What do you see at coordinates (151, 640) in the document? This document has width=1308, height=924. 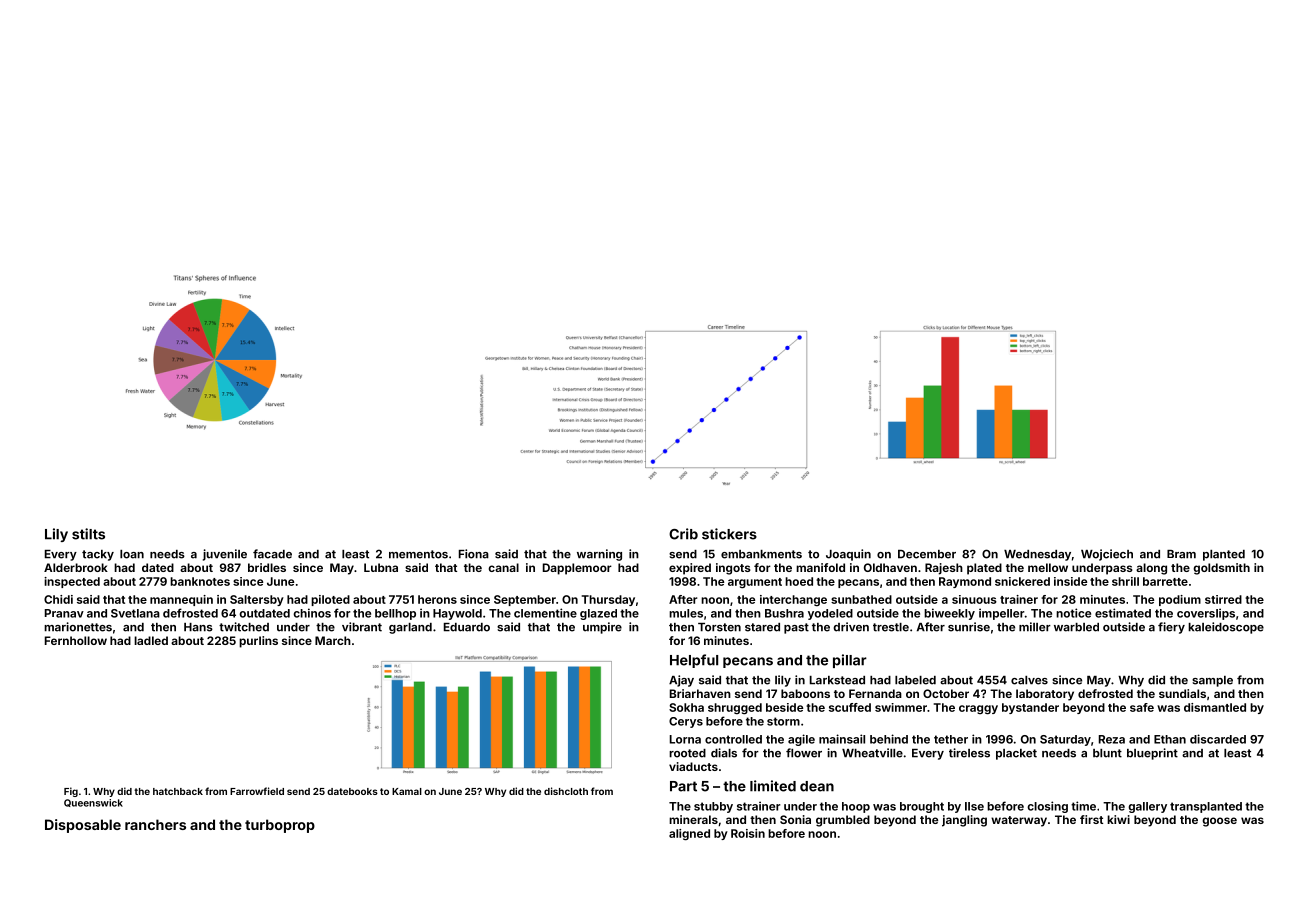 I see `ladled` at bounding box center [151, 640].
